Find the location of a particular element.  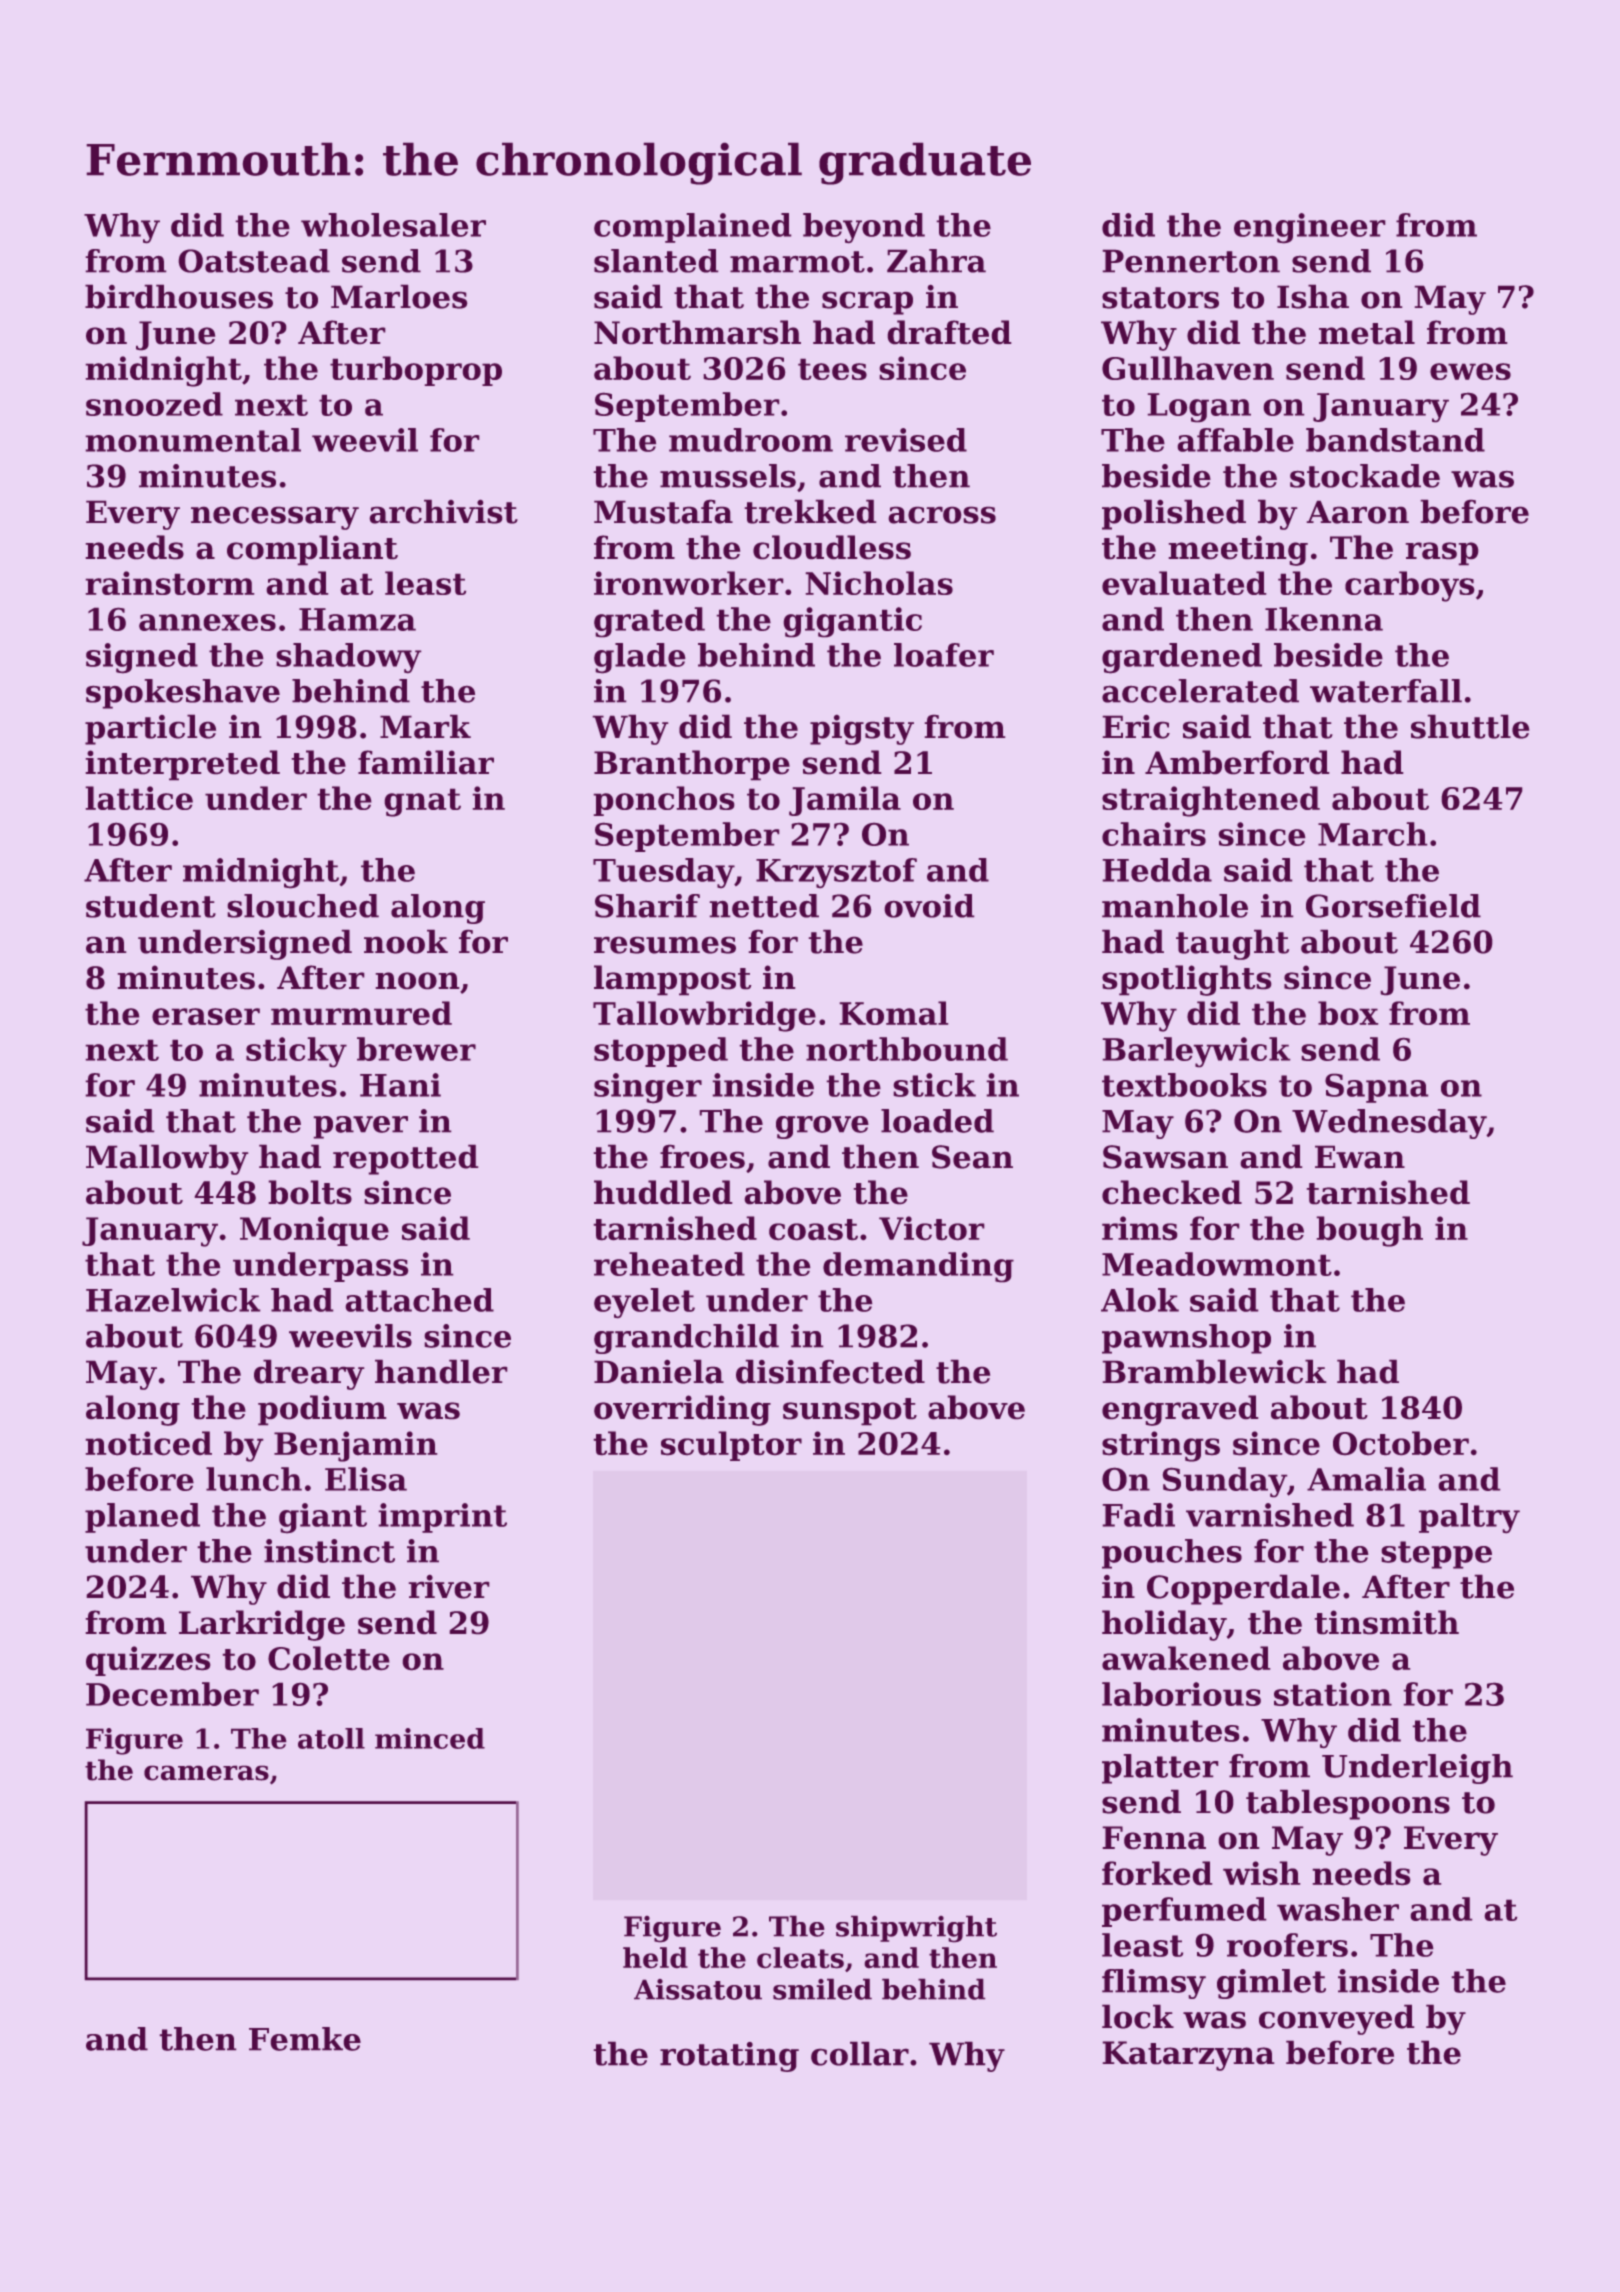

ewes is located at coordinates (1470, 371).
